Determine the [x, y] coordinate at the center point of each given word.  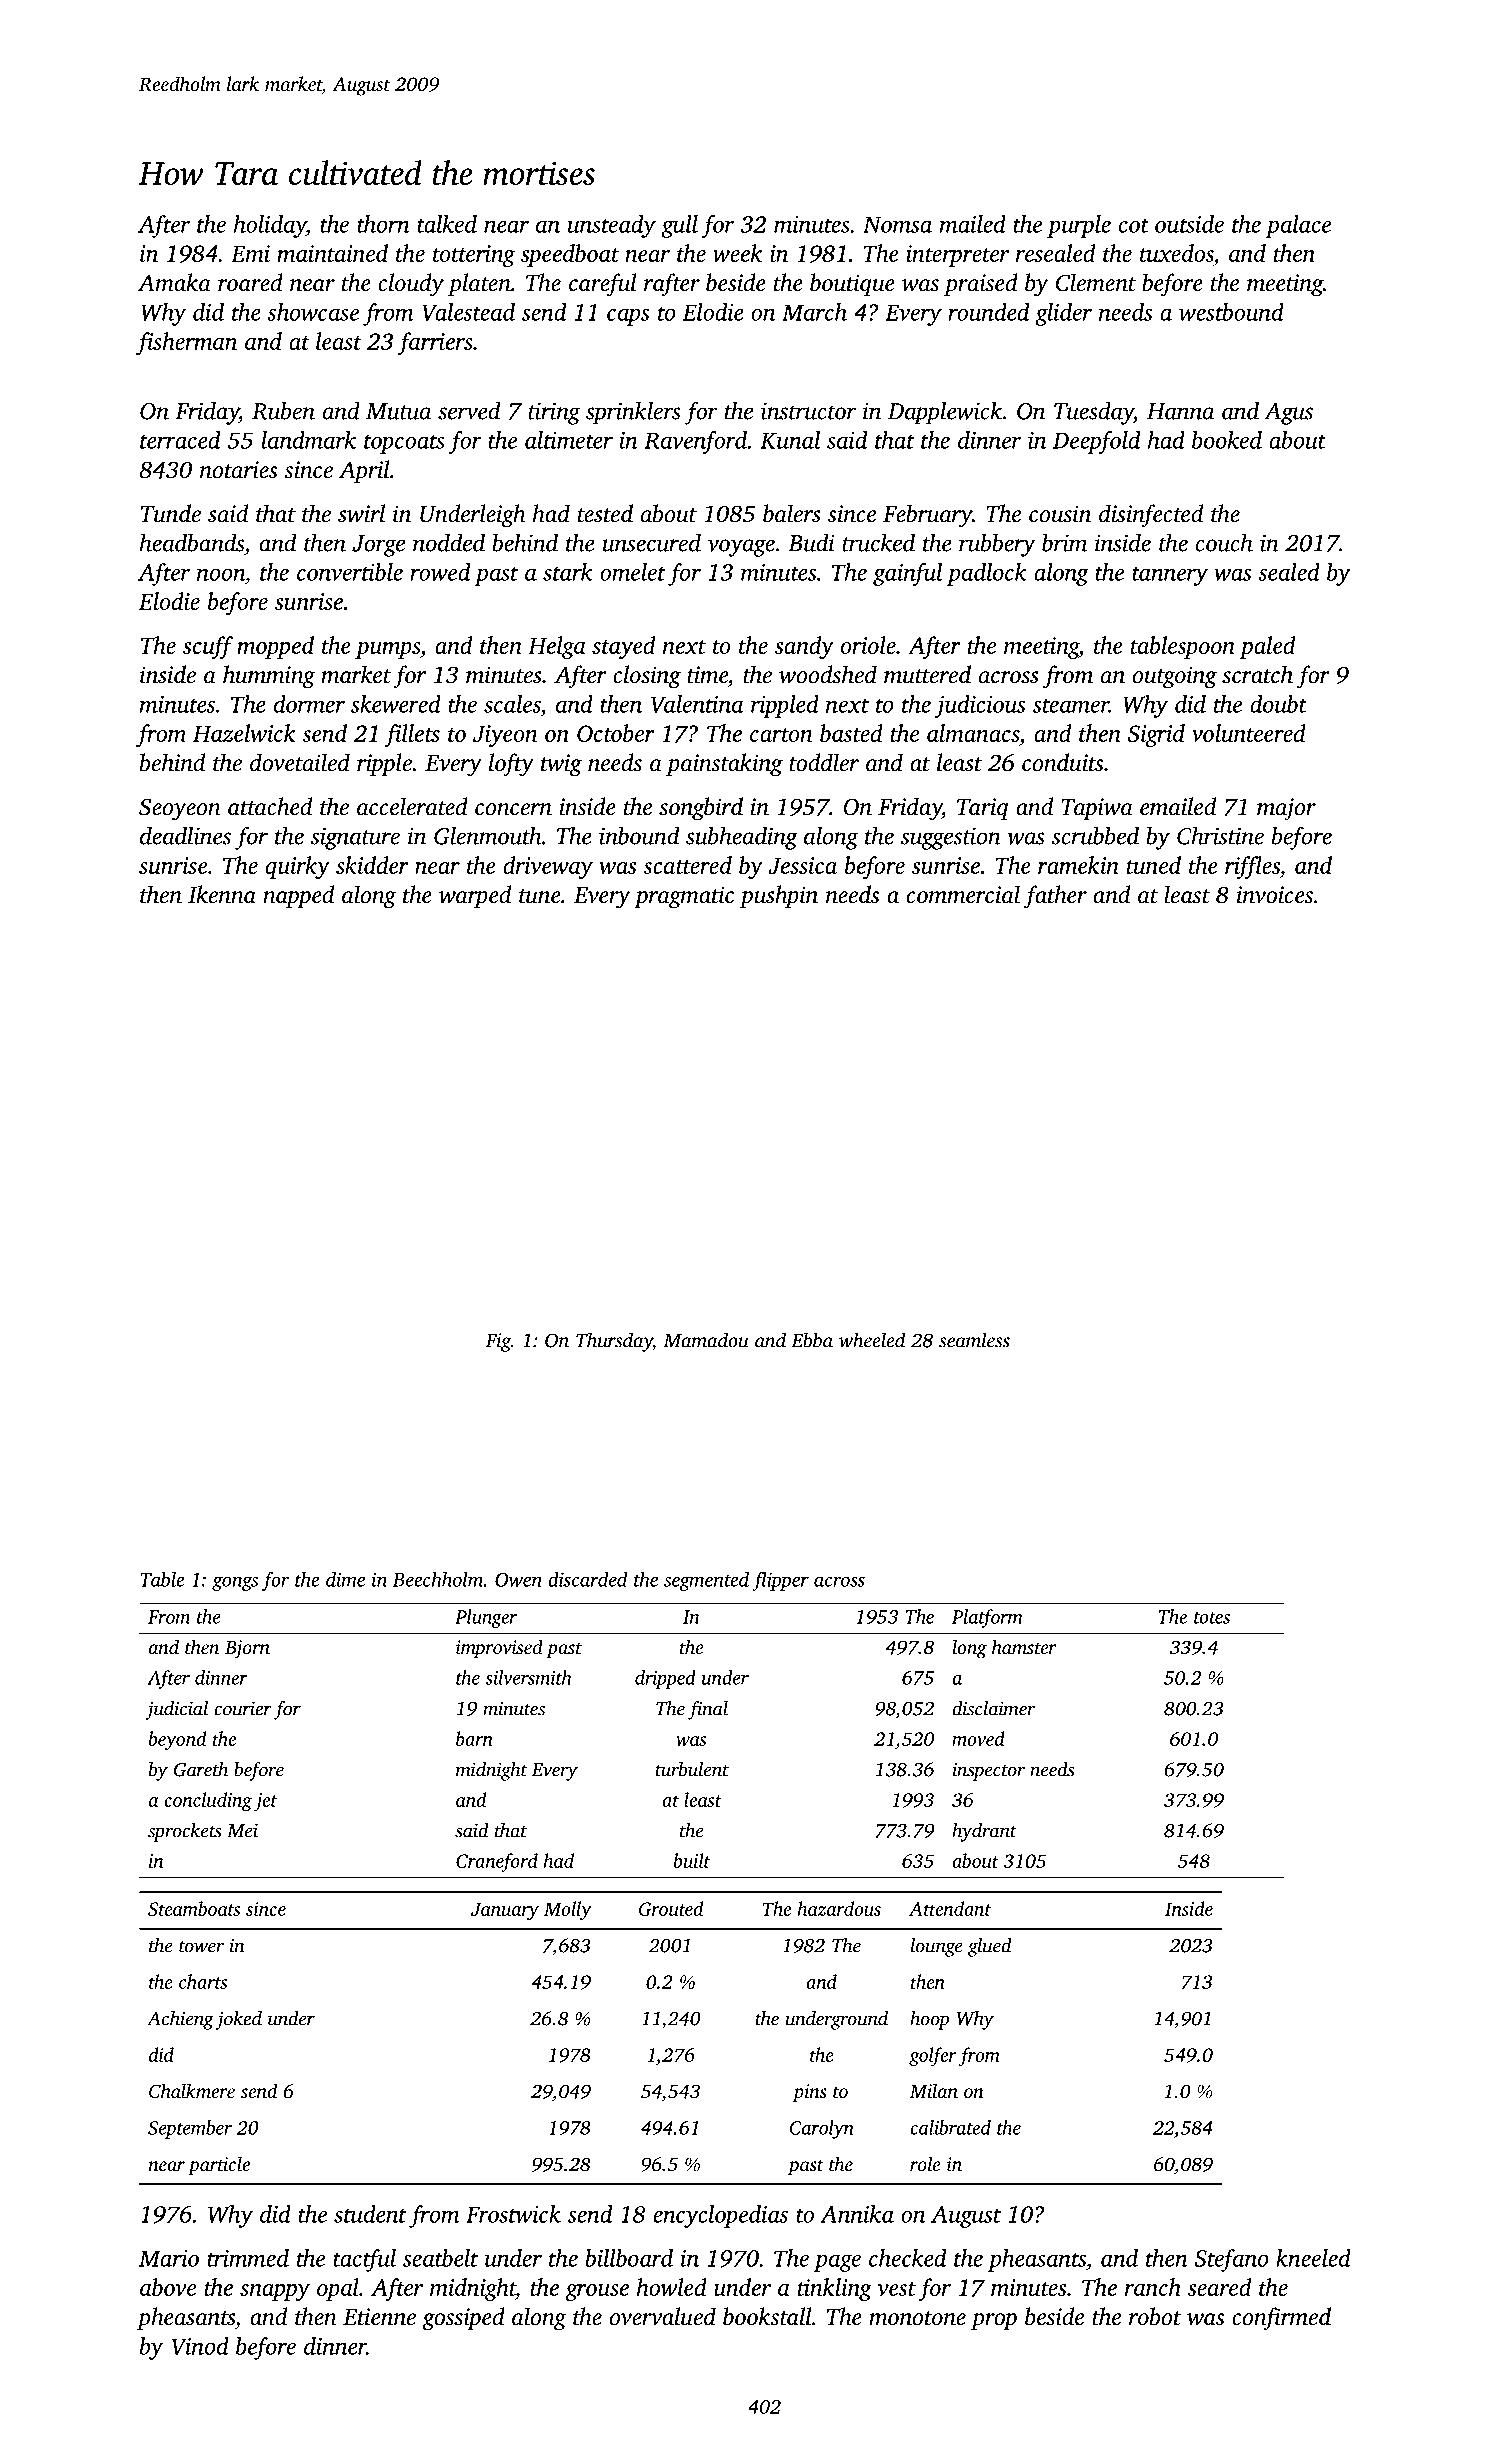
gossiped [463, 2319]
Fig [498, 1342]
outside [1189, 224]
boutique [852, 284]
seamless [974, 1340]
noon [221, 574]
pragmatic [684, 897]
